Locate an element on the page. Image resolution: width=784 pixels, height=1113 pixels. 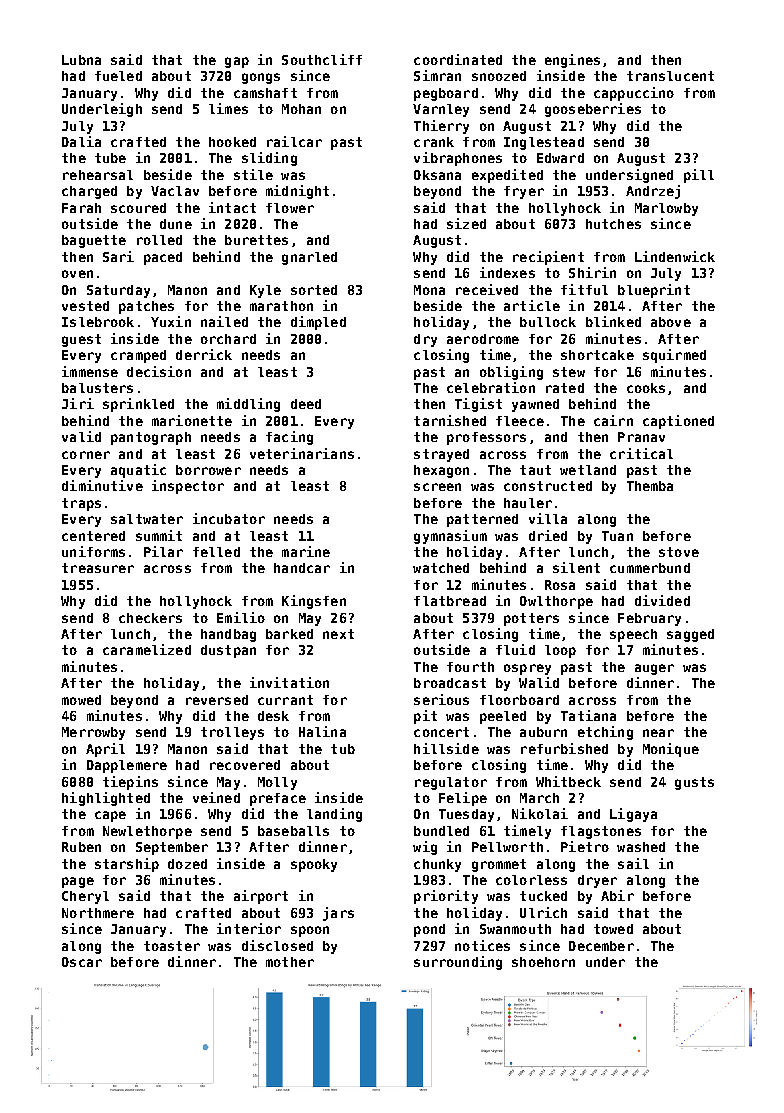
engines is located at coordinates (572, 61).
